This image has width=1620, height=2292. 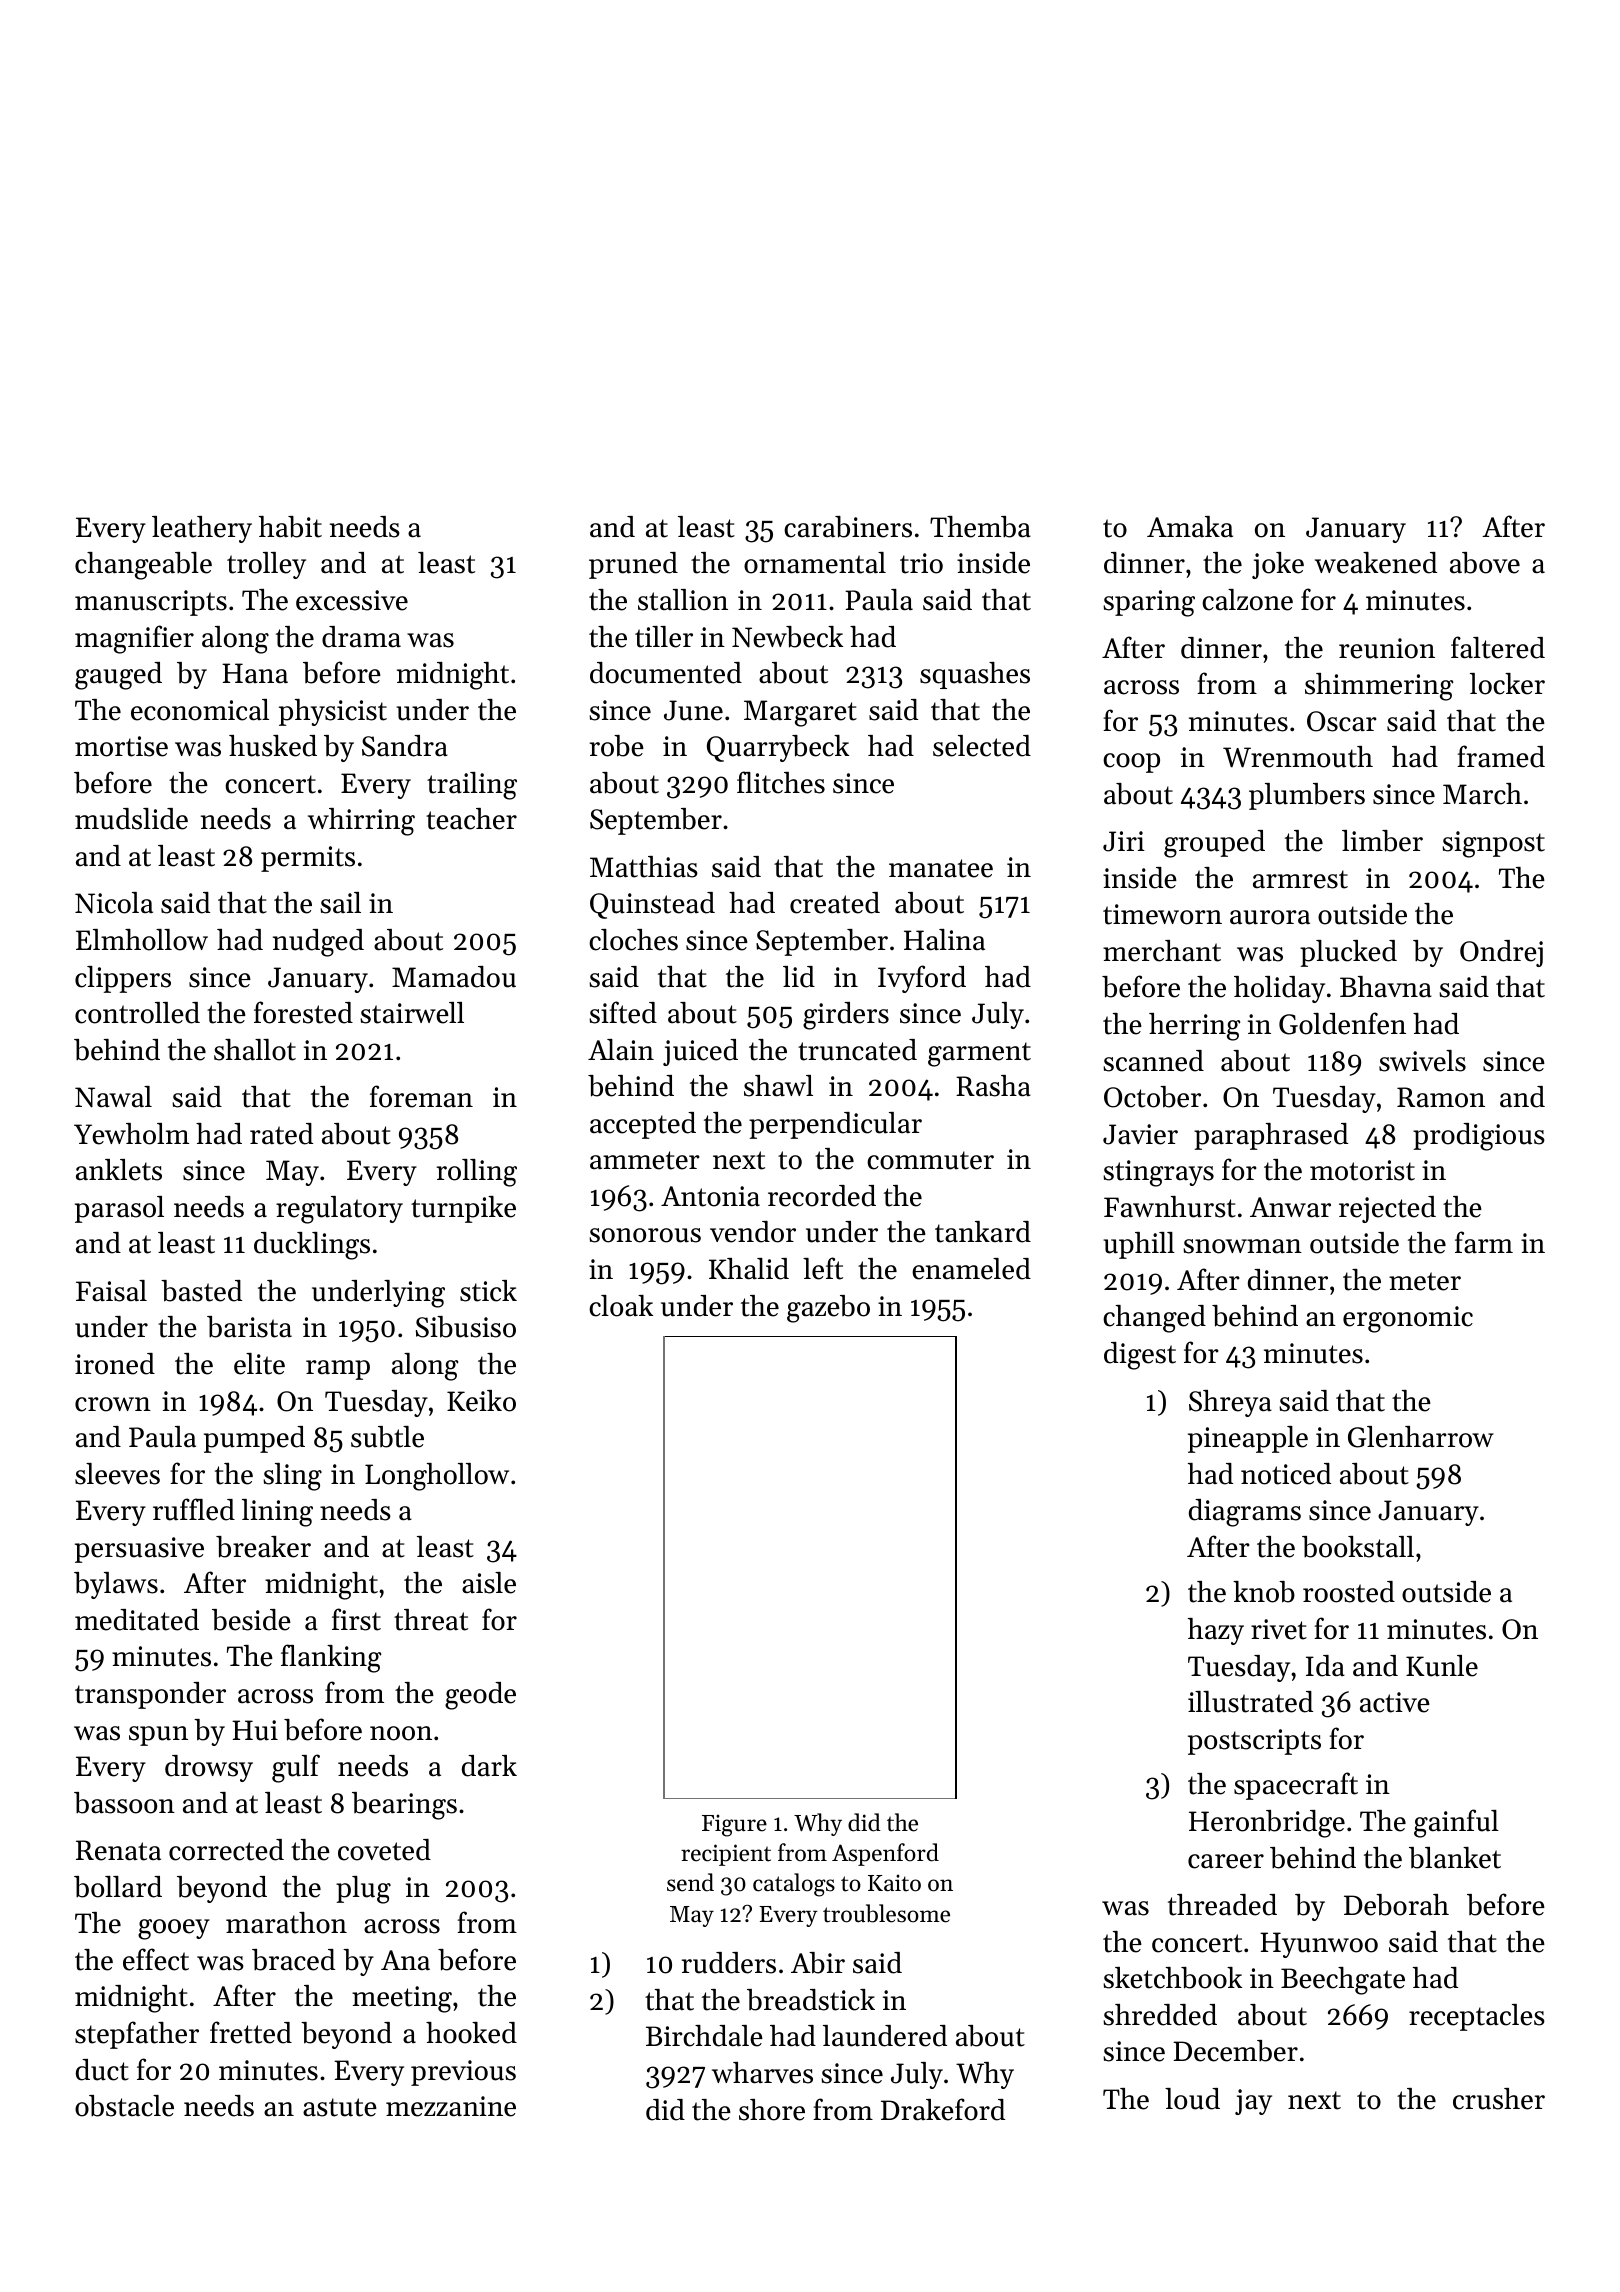 What do you see at coordinates (489, 1583) in the image?
I see `aisle` at bounding box center [489, 1583].
